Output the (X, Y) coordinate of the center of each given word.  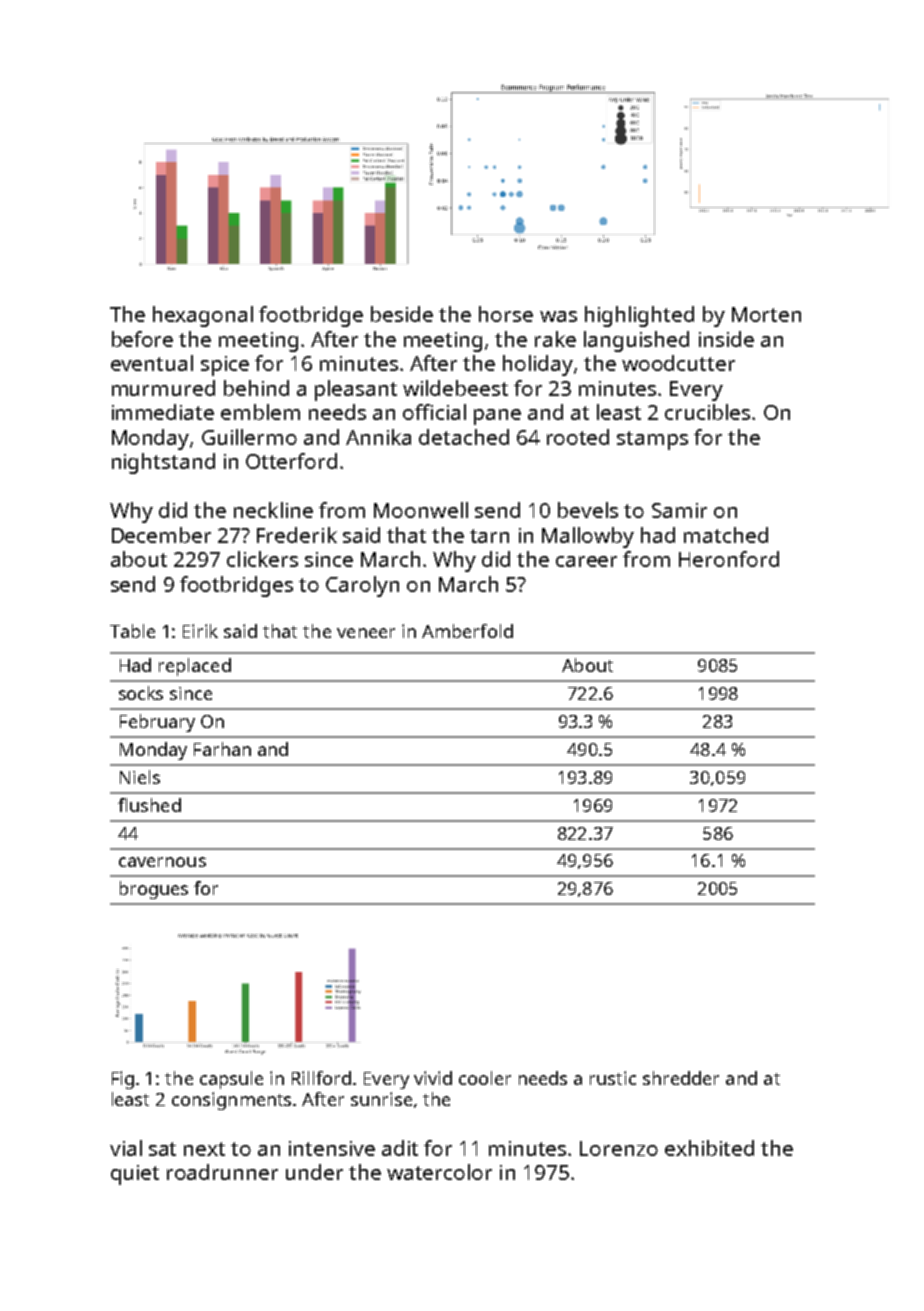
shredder (681, 1078)
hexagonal (203, 316)
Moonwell (421, 510)
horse (506, 314)
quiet (135, 1175)
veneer (366, 633)
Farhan (222, 749)
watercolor (439, 1172)
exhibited (709, 1148)
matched (726, 535)
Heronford (729, 559)
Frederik (297, 535)
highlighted (639, 316)
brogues (154, 890)
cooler (485, 1078)
